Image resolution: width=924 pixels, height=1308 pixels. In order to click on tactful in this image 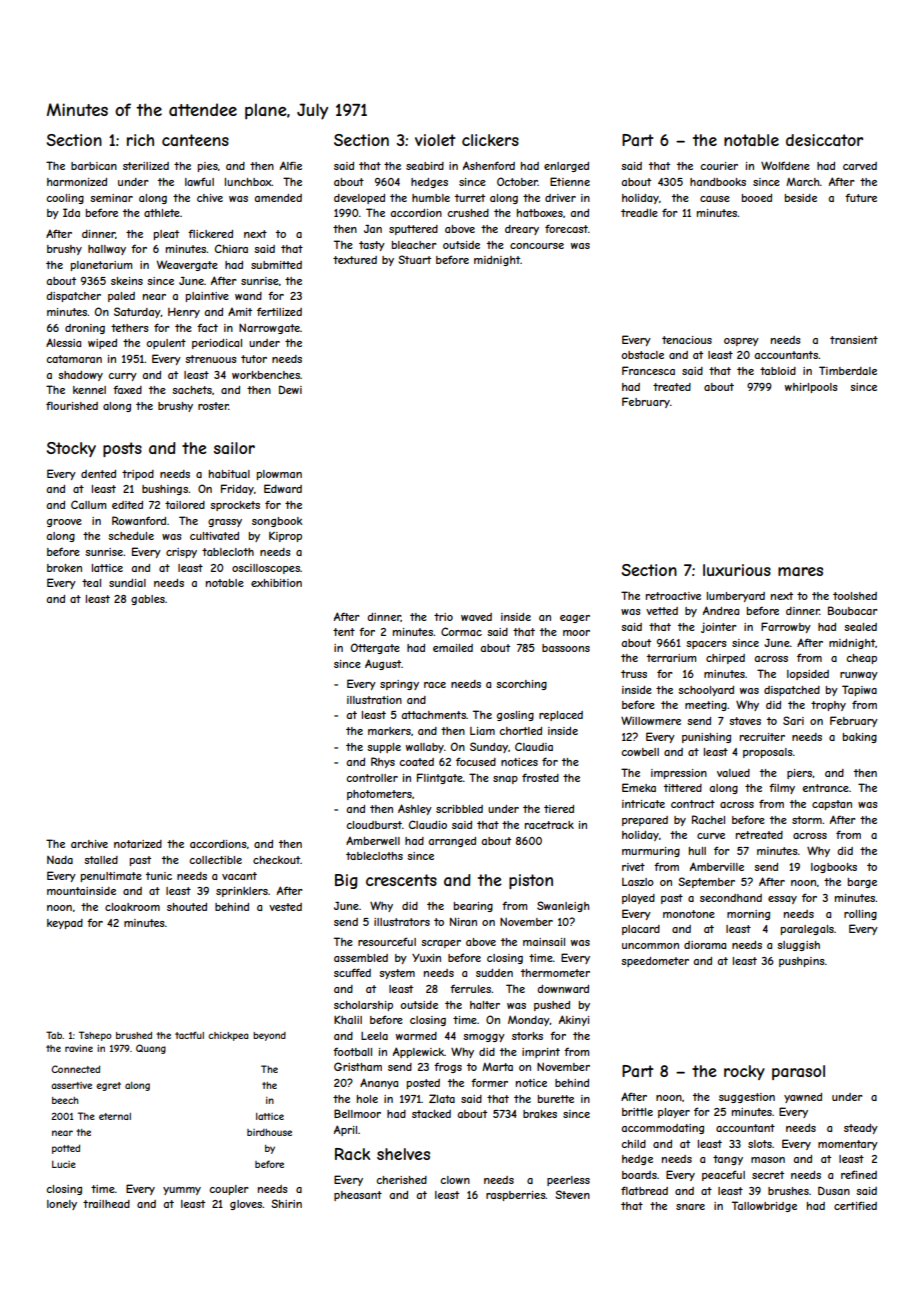, I will do `click(189, 1035)`.
